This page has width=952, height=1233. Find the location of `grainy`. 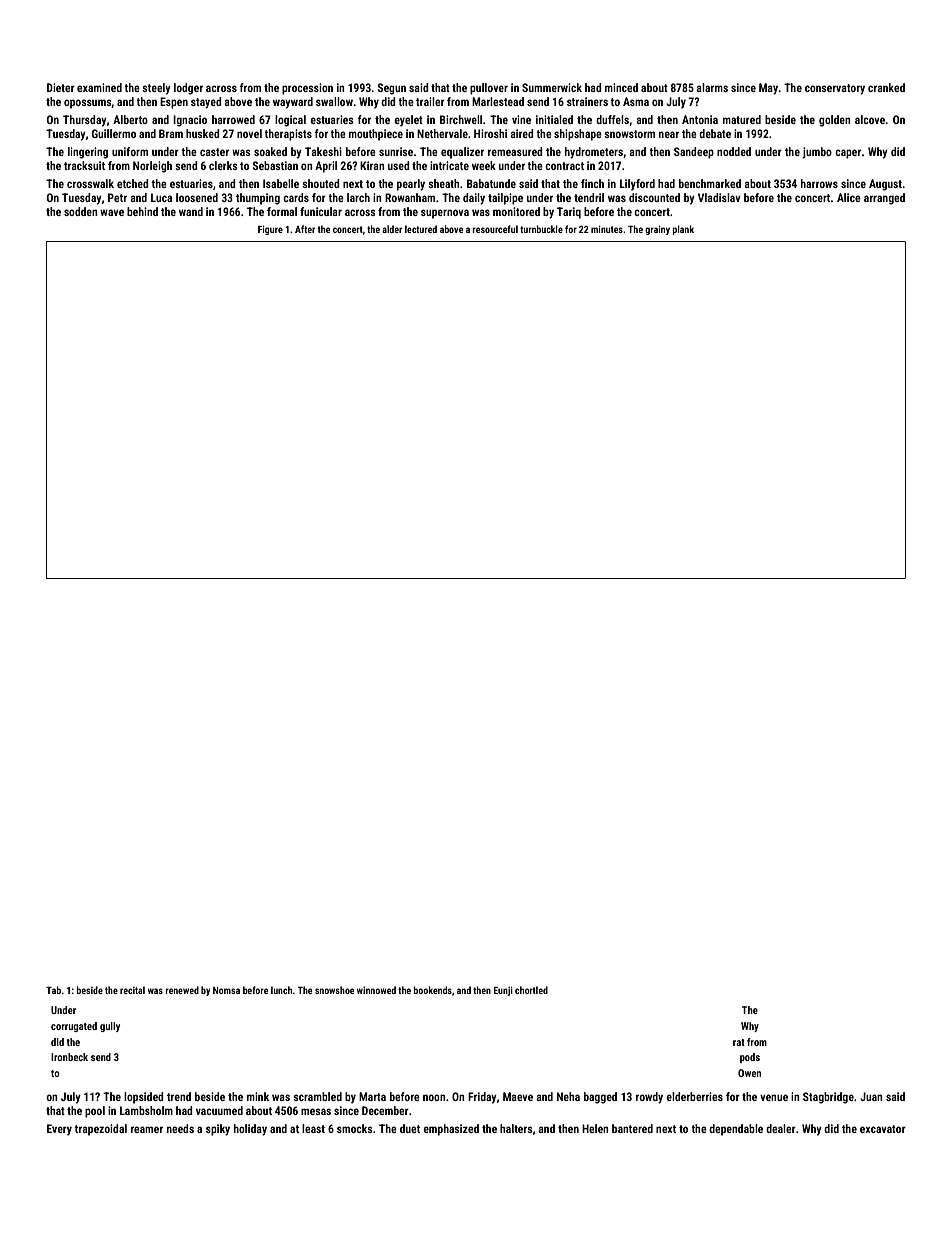

grainy is located at coordinates (657, 230).
